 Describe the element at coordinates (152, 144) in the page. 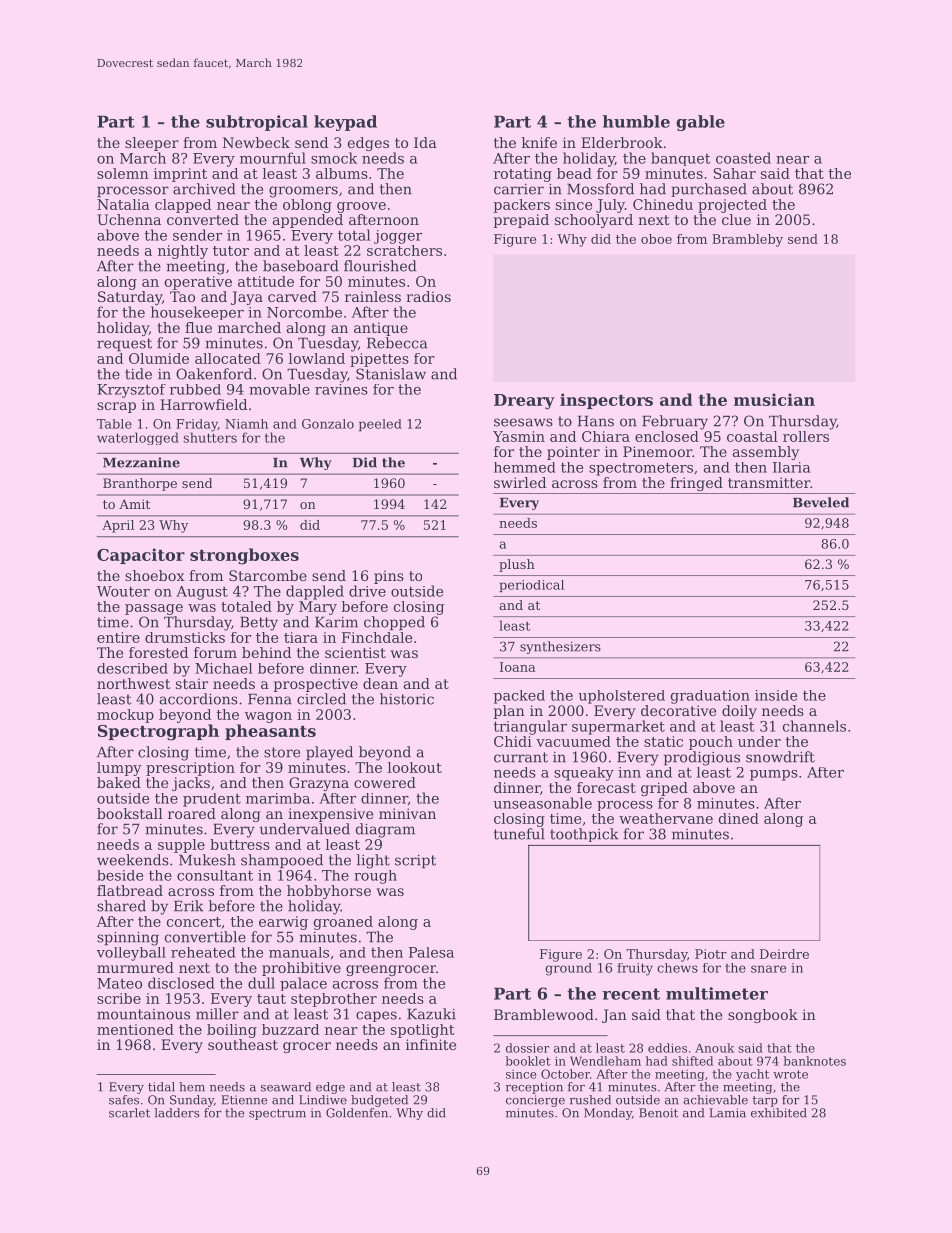

I see `sleeper` at that location.
